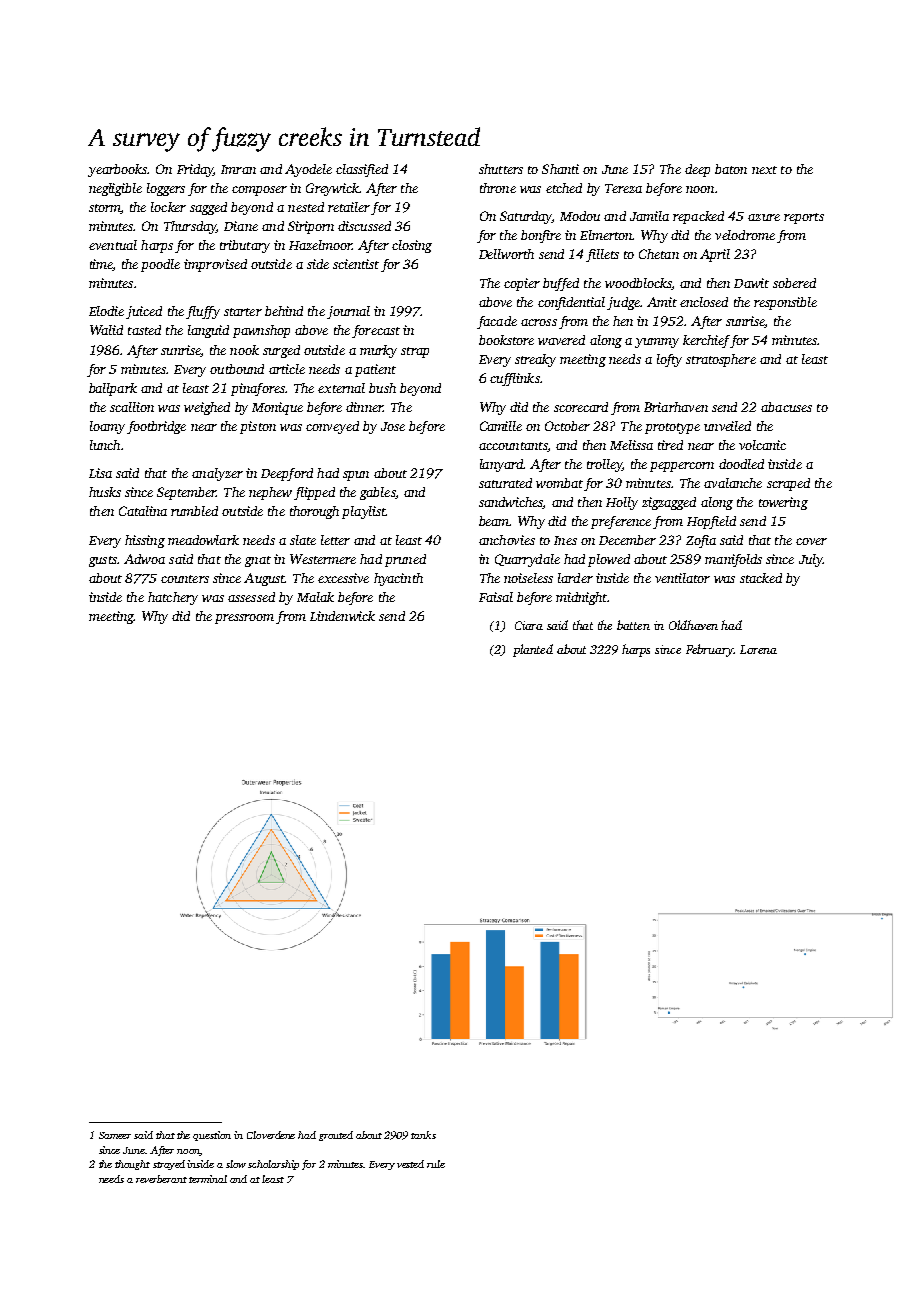 Image resolution: width=924 pixels, height=1314 pixels. I want to click on Sameer, so click(115, 1135).
